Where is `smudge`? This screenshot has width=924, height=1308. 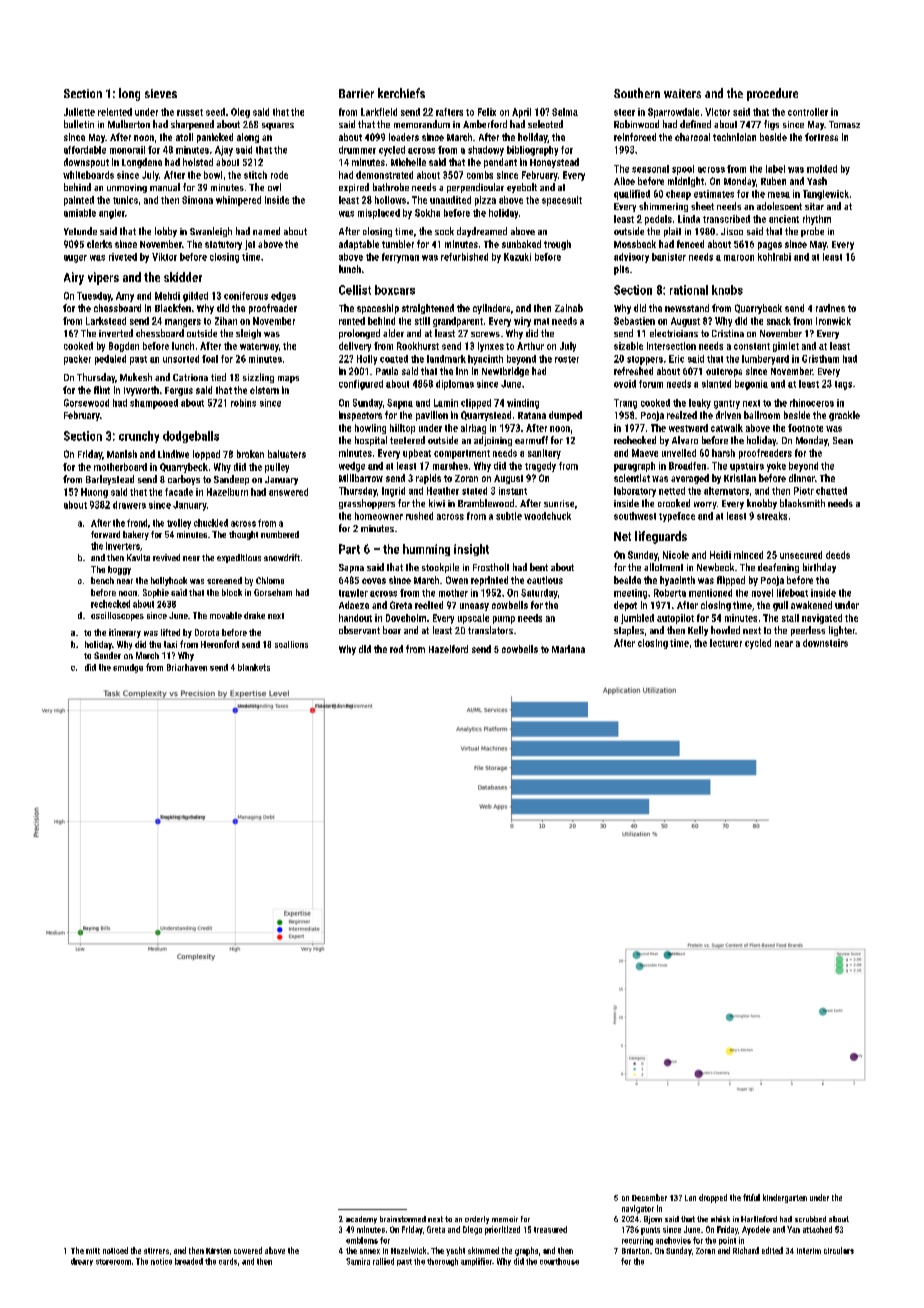 smudge is located at coordinates (128, 668).
